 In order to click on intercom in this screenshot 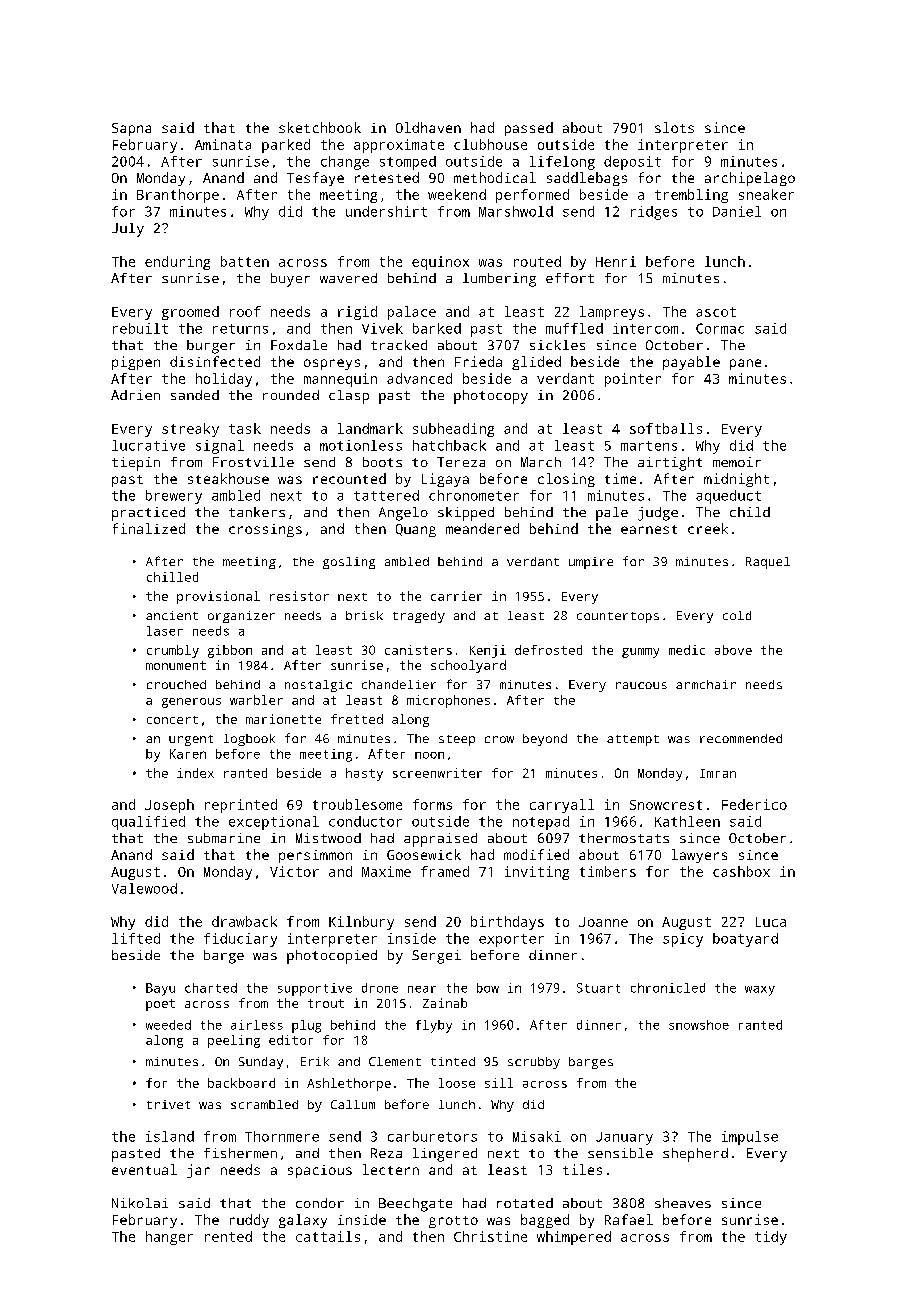, I will do `click(645, 328)`.
